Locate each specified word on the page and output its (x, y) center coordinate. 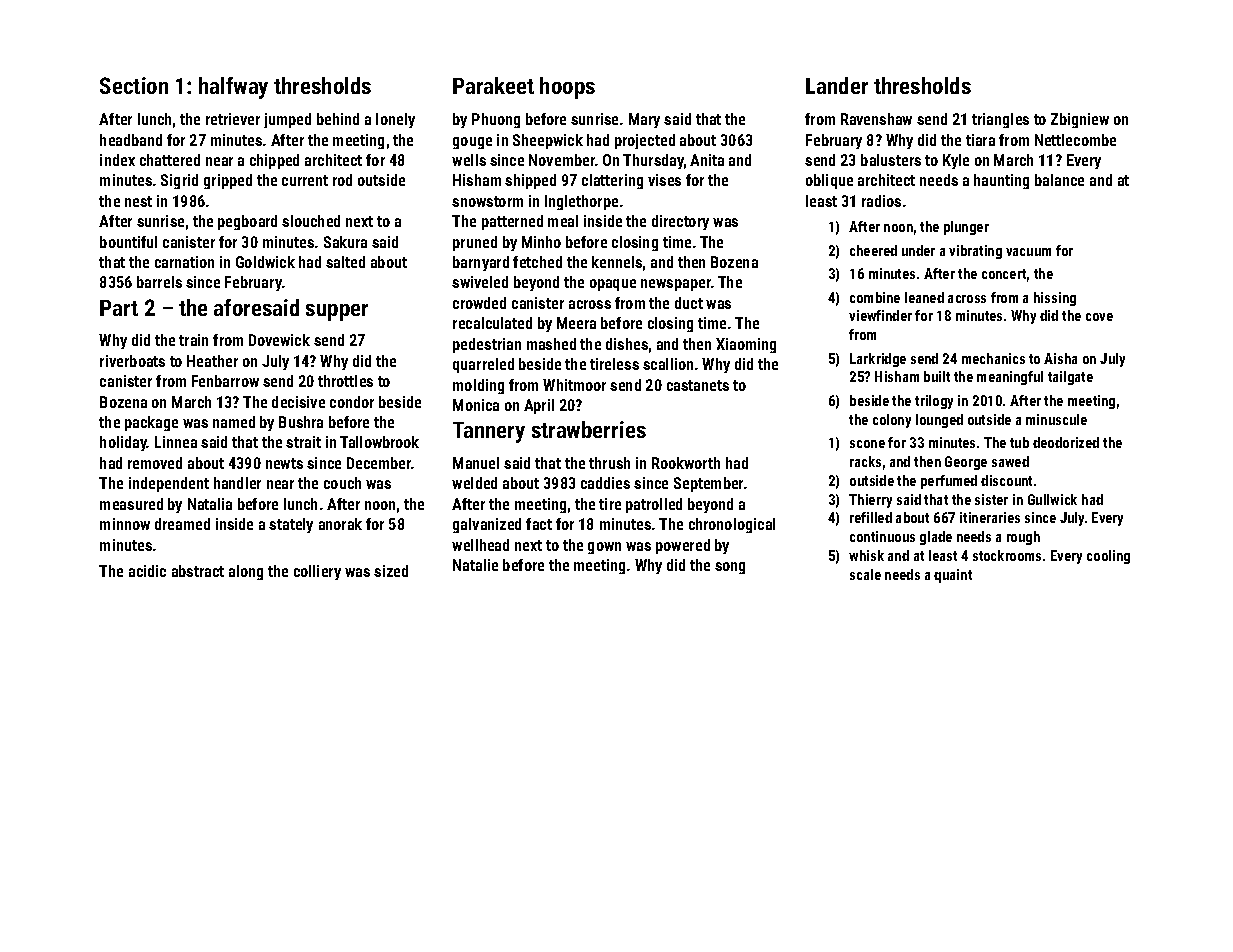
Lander (837, 85)
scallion (668, 364)
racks (865, 461)
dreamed (182, 524)
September (708, 484)
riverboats (132, 361)
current (305, 180)
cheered (873, 250)
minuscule (1056, 419)
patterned (512, 222)
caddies (605, 483)
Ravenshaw (876, 119)
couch (342, 483)
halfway (233, 88)
